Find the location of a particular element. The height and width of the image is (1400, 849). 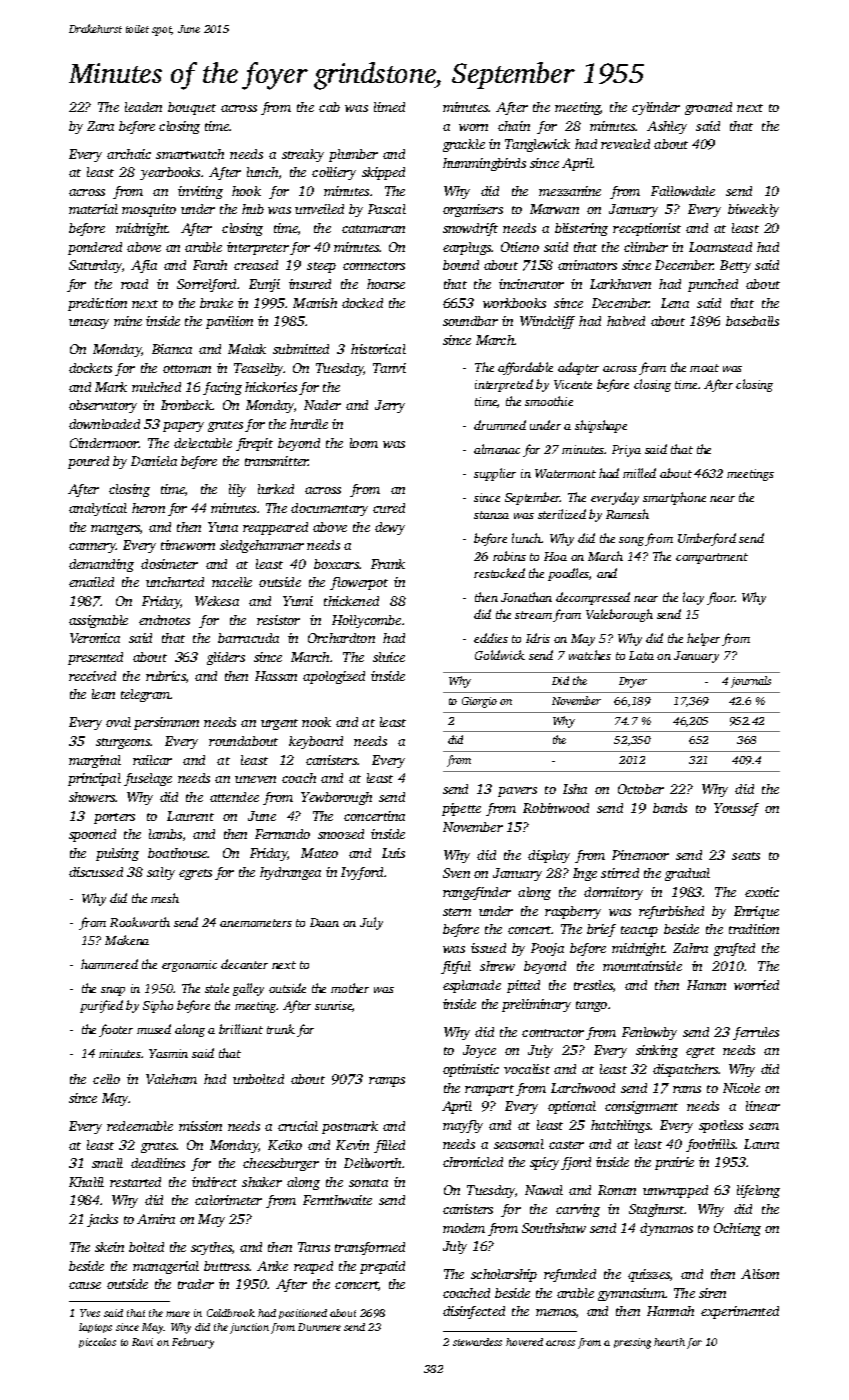

hearth is located at coordinates (669, 1342).
